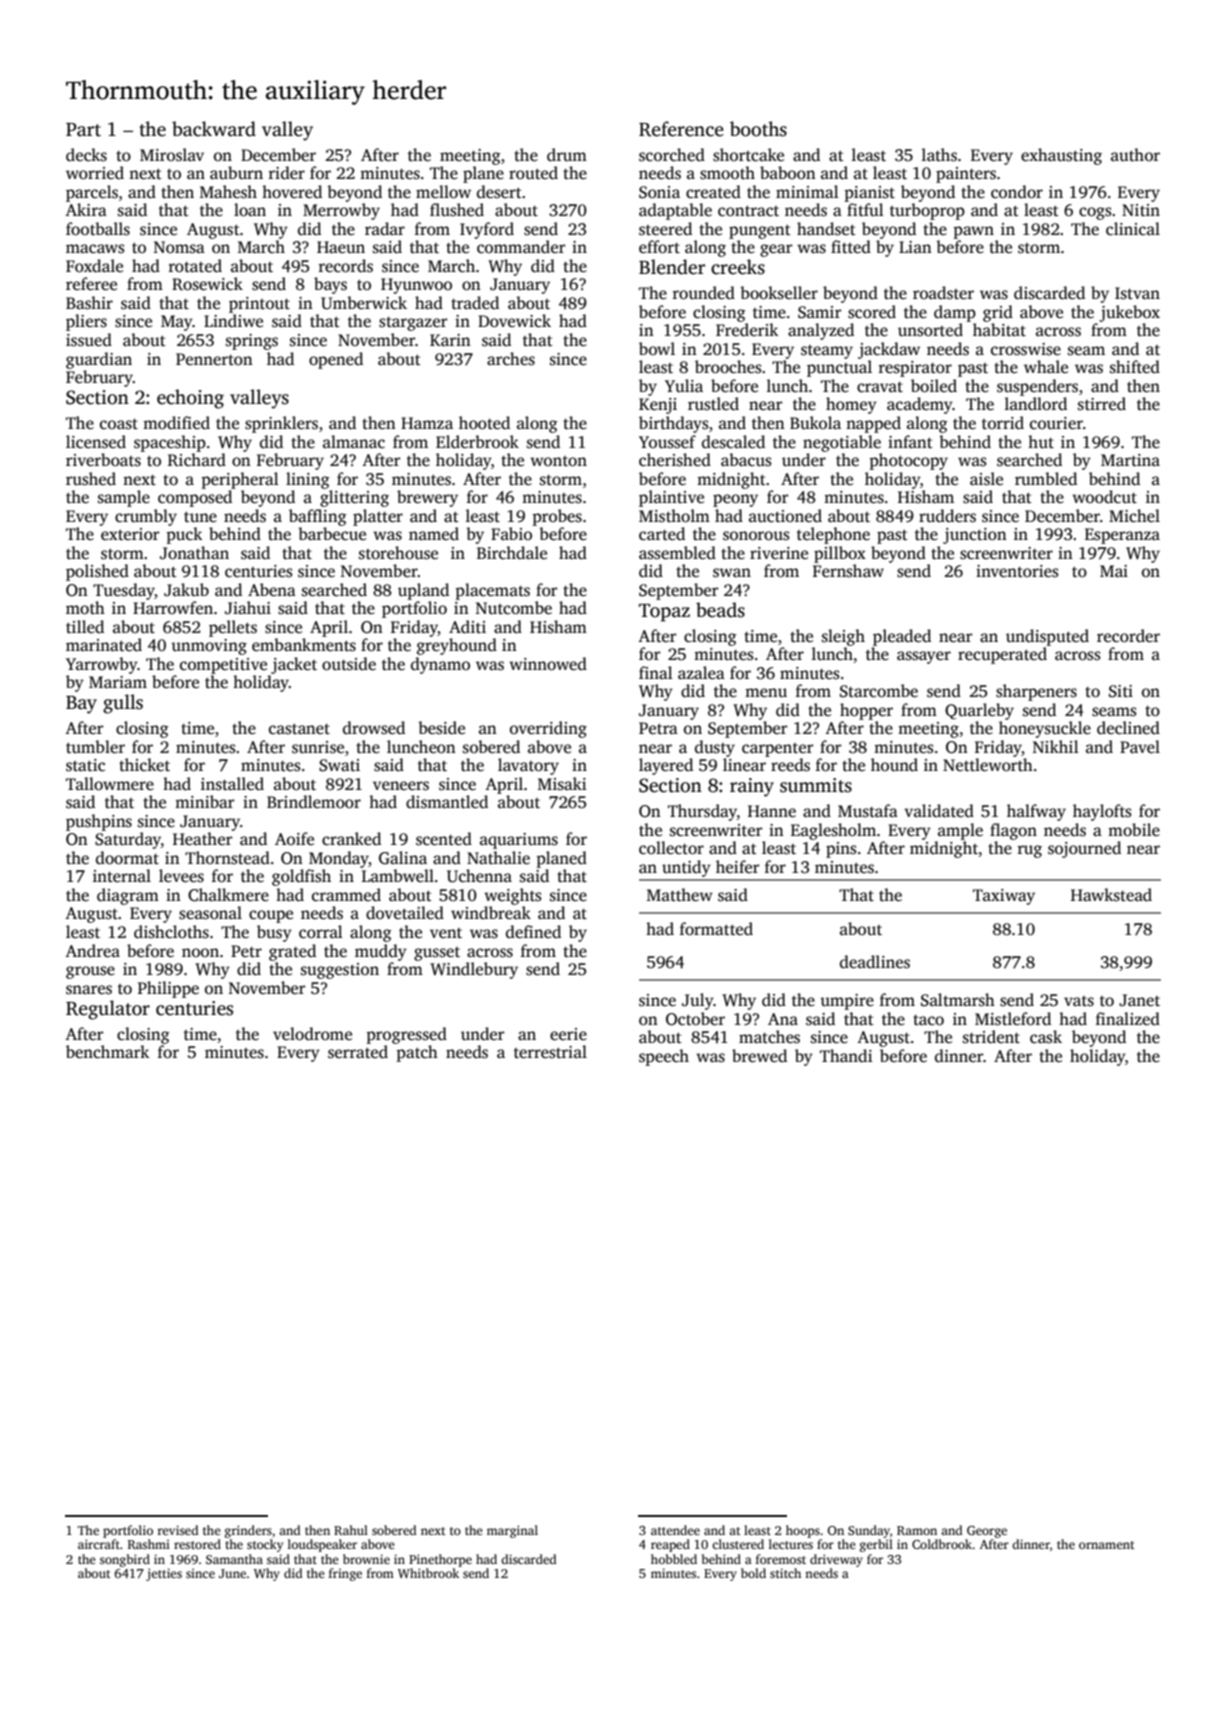  What do you see at coordinates (214, 129) in the screenshot?
I see `backward` at bounding box center [214, 129].
